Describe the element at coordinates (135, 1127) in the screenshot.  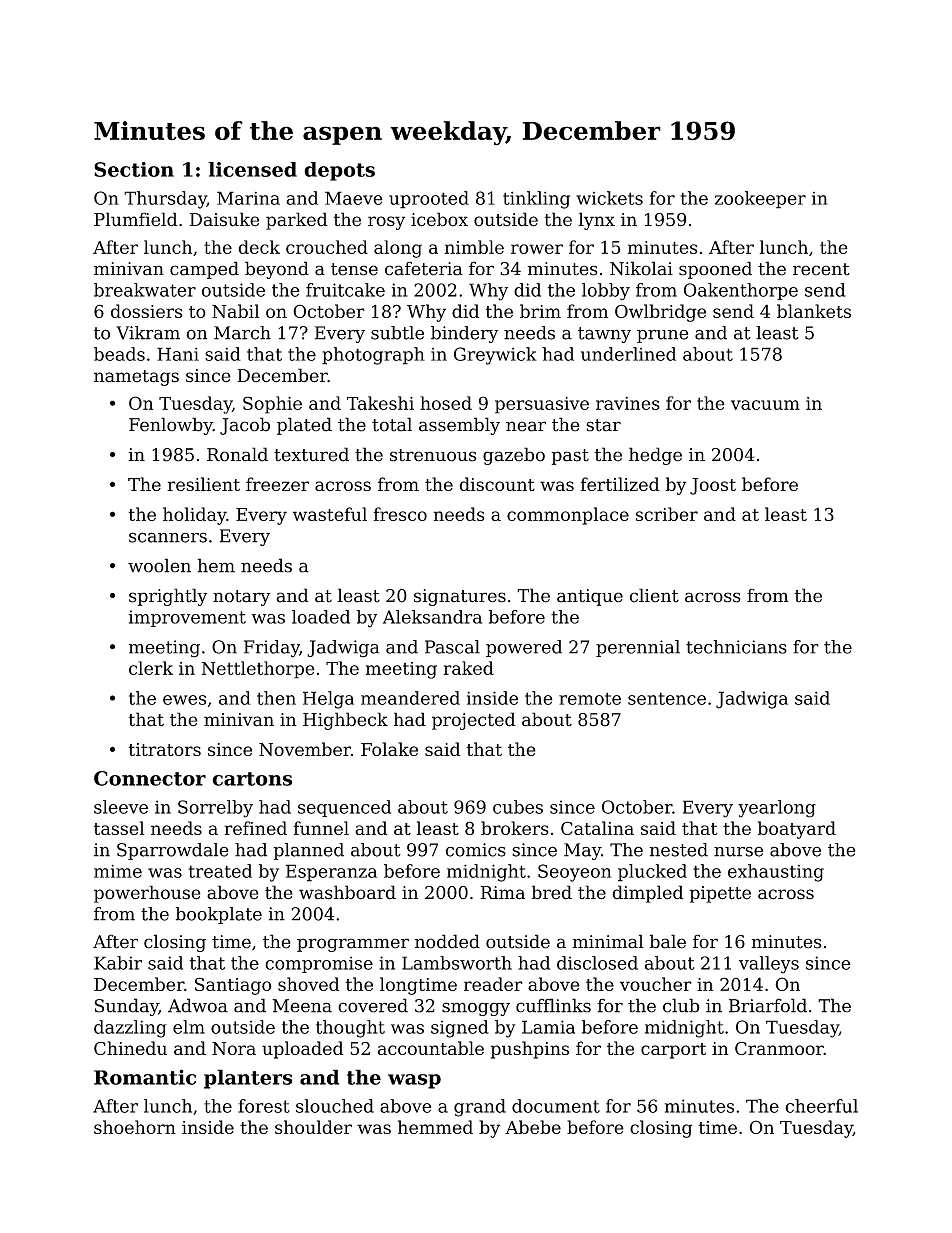
I see `shoehorn` at that location.
